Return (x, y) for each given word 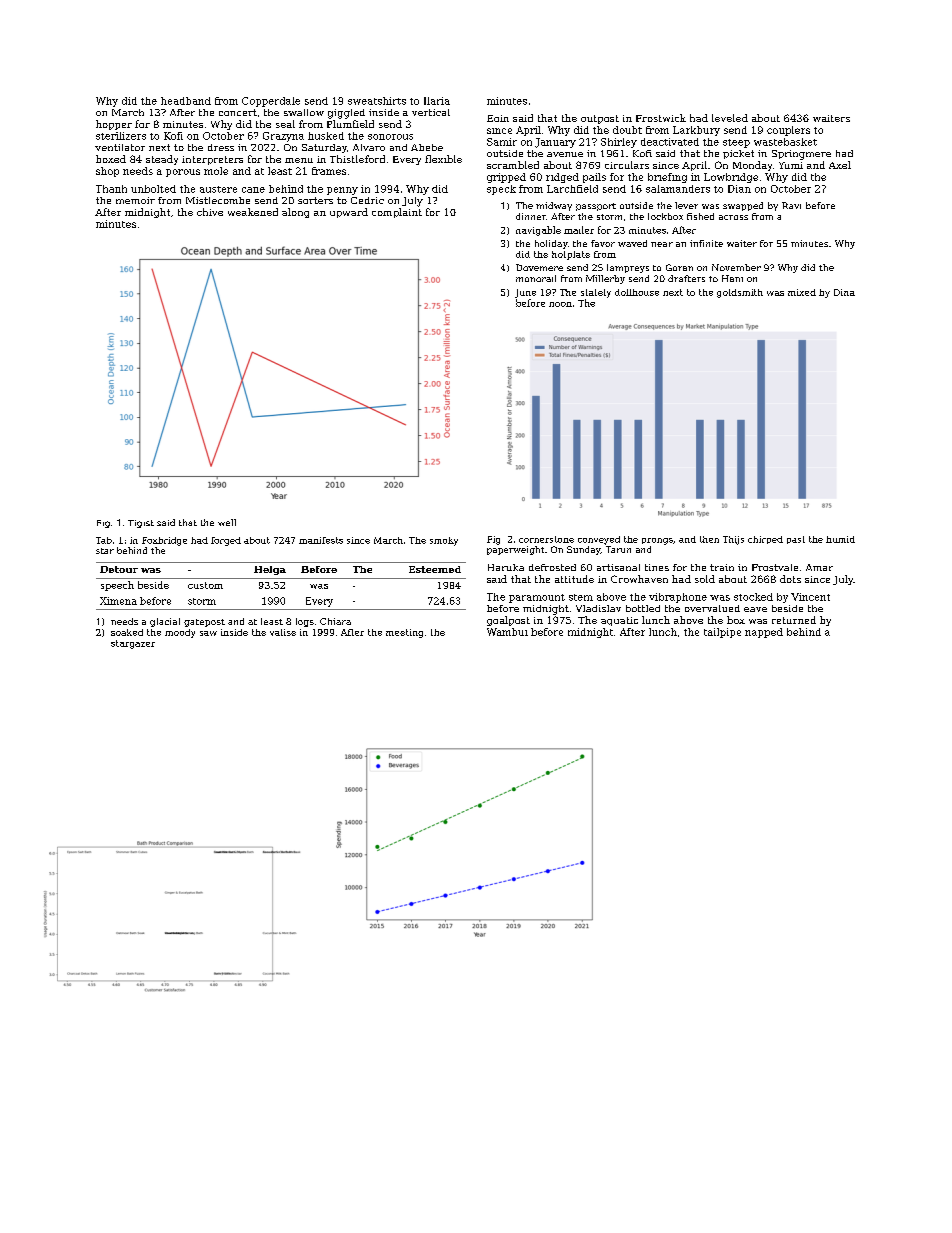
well (227, 522)
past (796, 540)
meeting (404, 633)
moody (180, 633)
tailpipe (722, 633)
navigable (538, 231)
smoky (444, 541)
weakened (253, 212)
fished (700, 216)
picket (738, 154)
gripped (506, 178)
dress (221, 147)
